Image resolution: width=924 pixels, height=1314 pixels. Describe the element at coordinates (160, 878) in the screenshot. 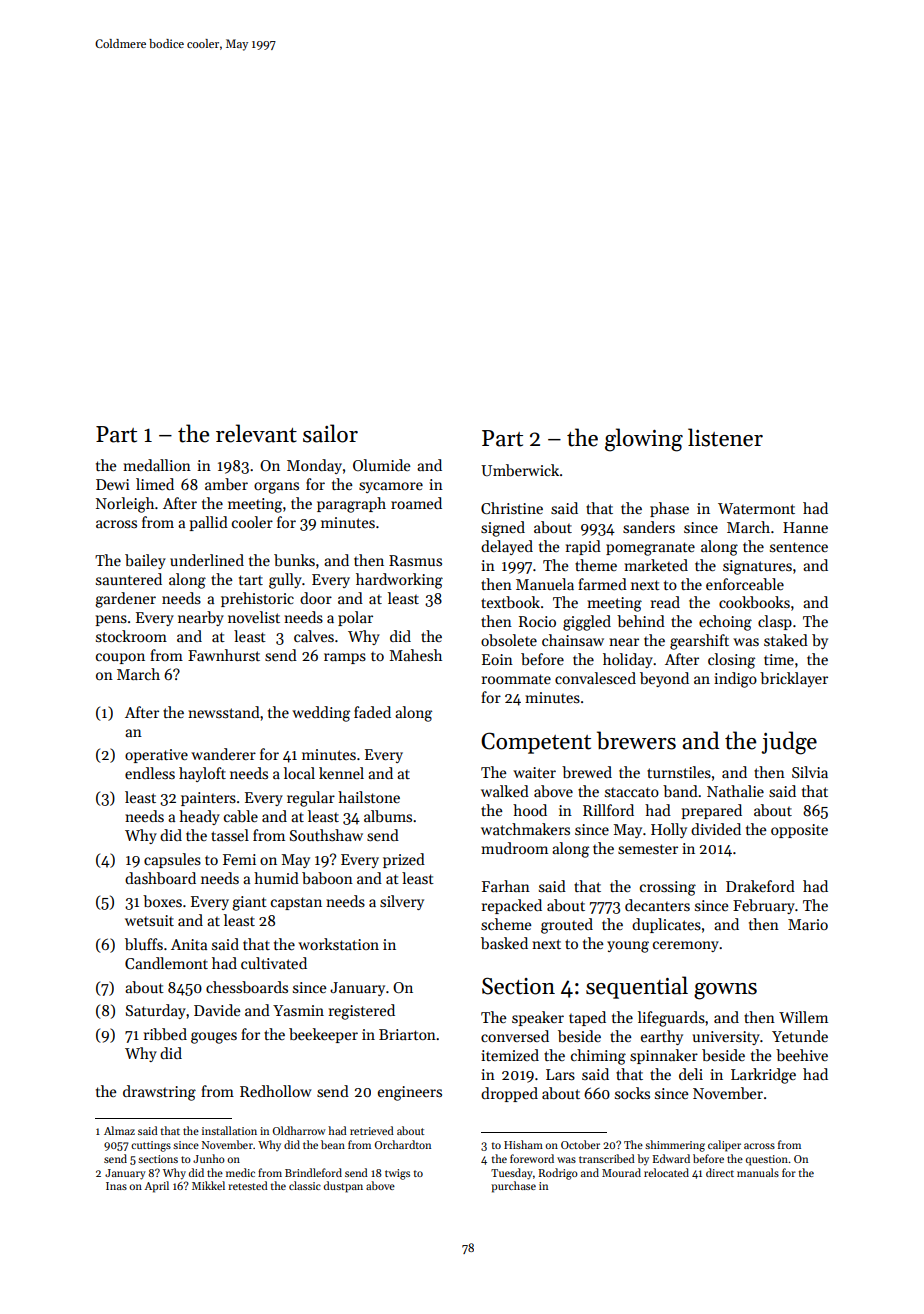

I see `dashboard` at that location.
